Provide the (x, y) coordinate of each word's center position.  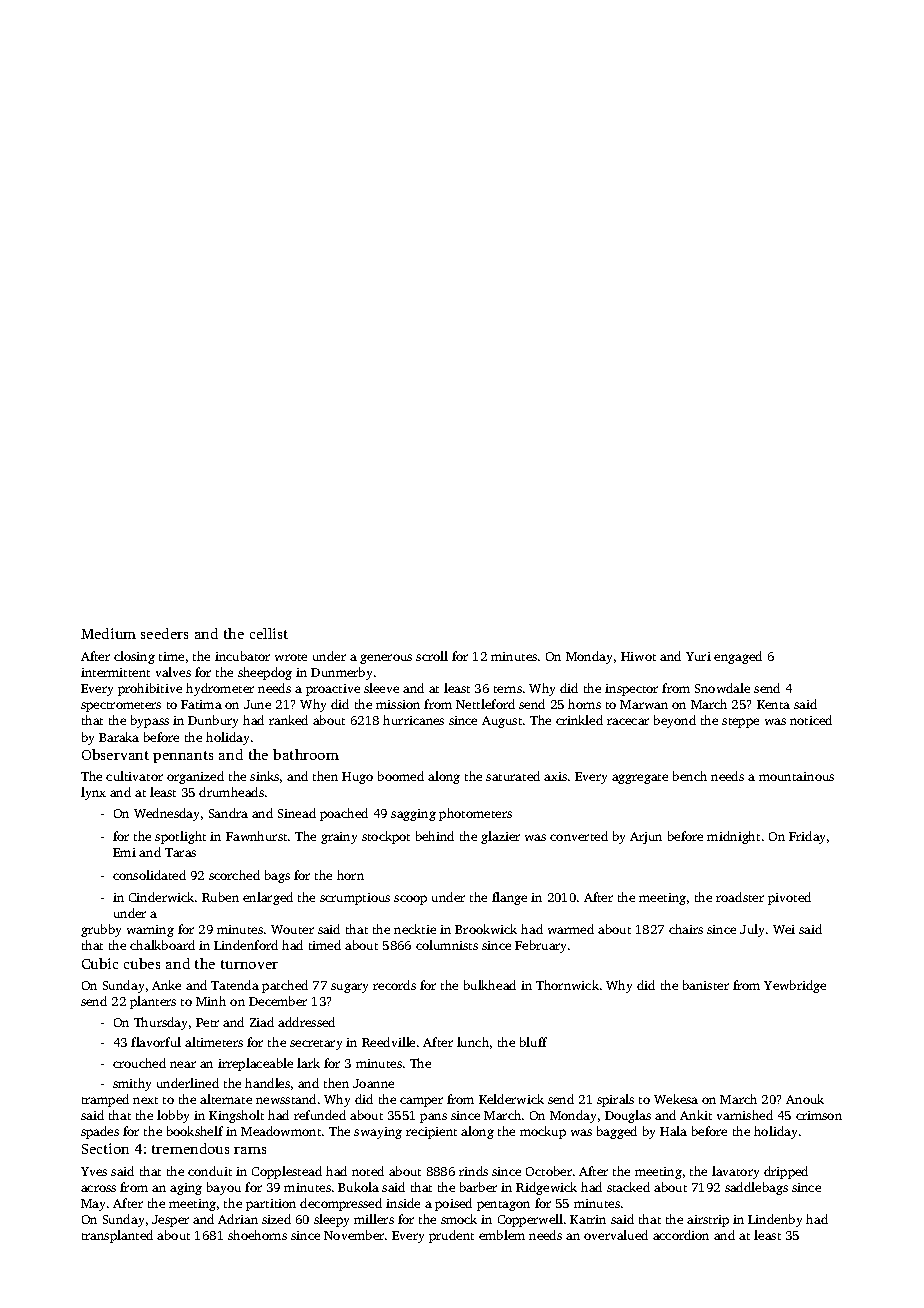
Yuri (698, 656)
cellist (269, 633)
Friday (807, 837)
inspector (631, 690)
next (145, 1100)
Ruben (220, 897)
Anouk (805, 1099)
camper (421, 1102)
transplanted (117, 1236)
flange (509, 898)
